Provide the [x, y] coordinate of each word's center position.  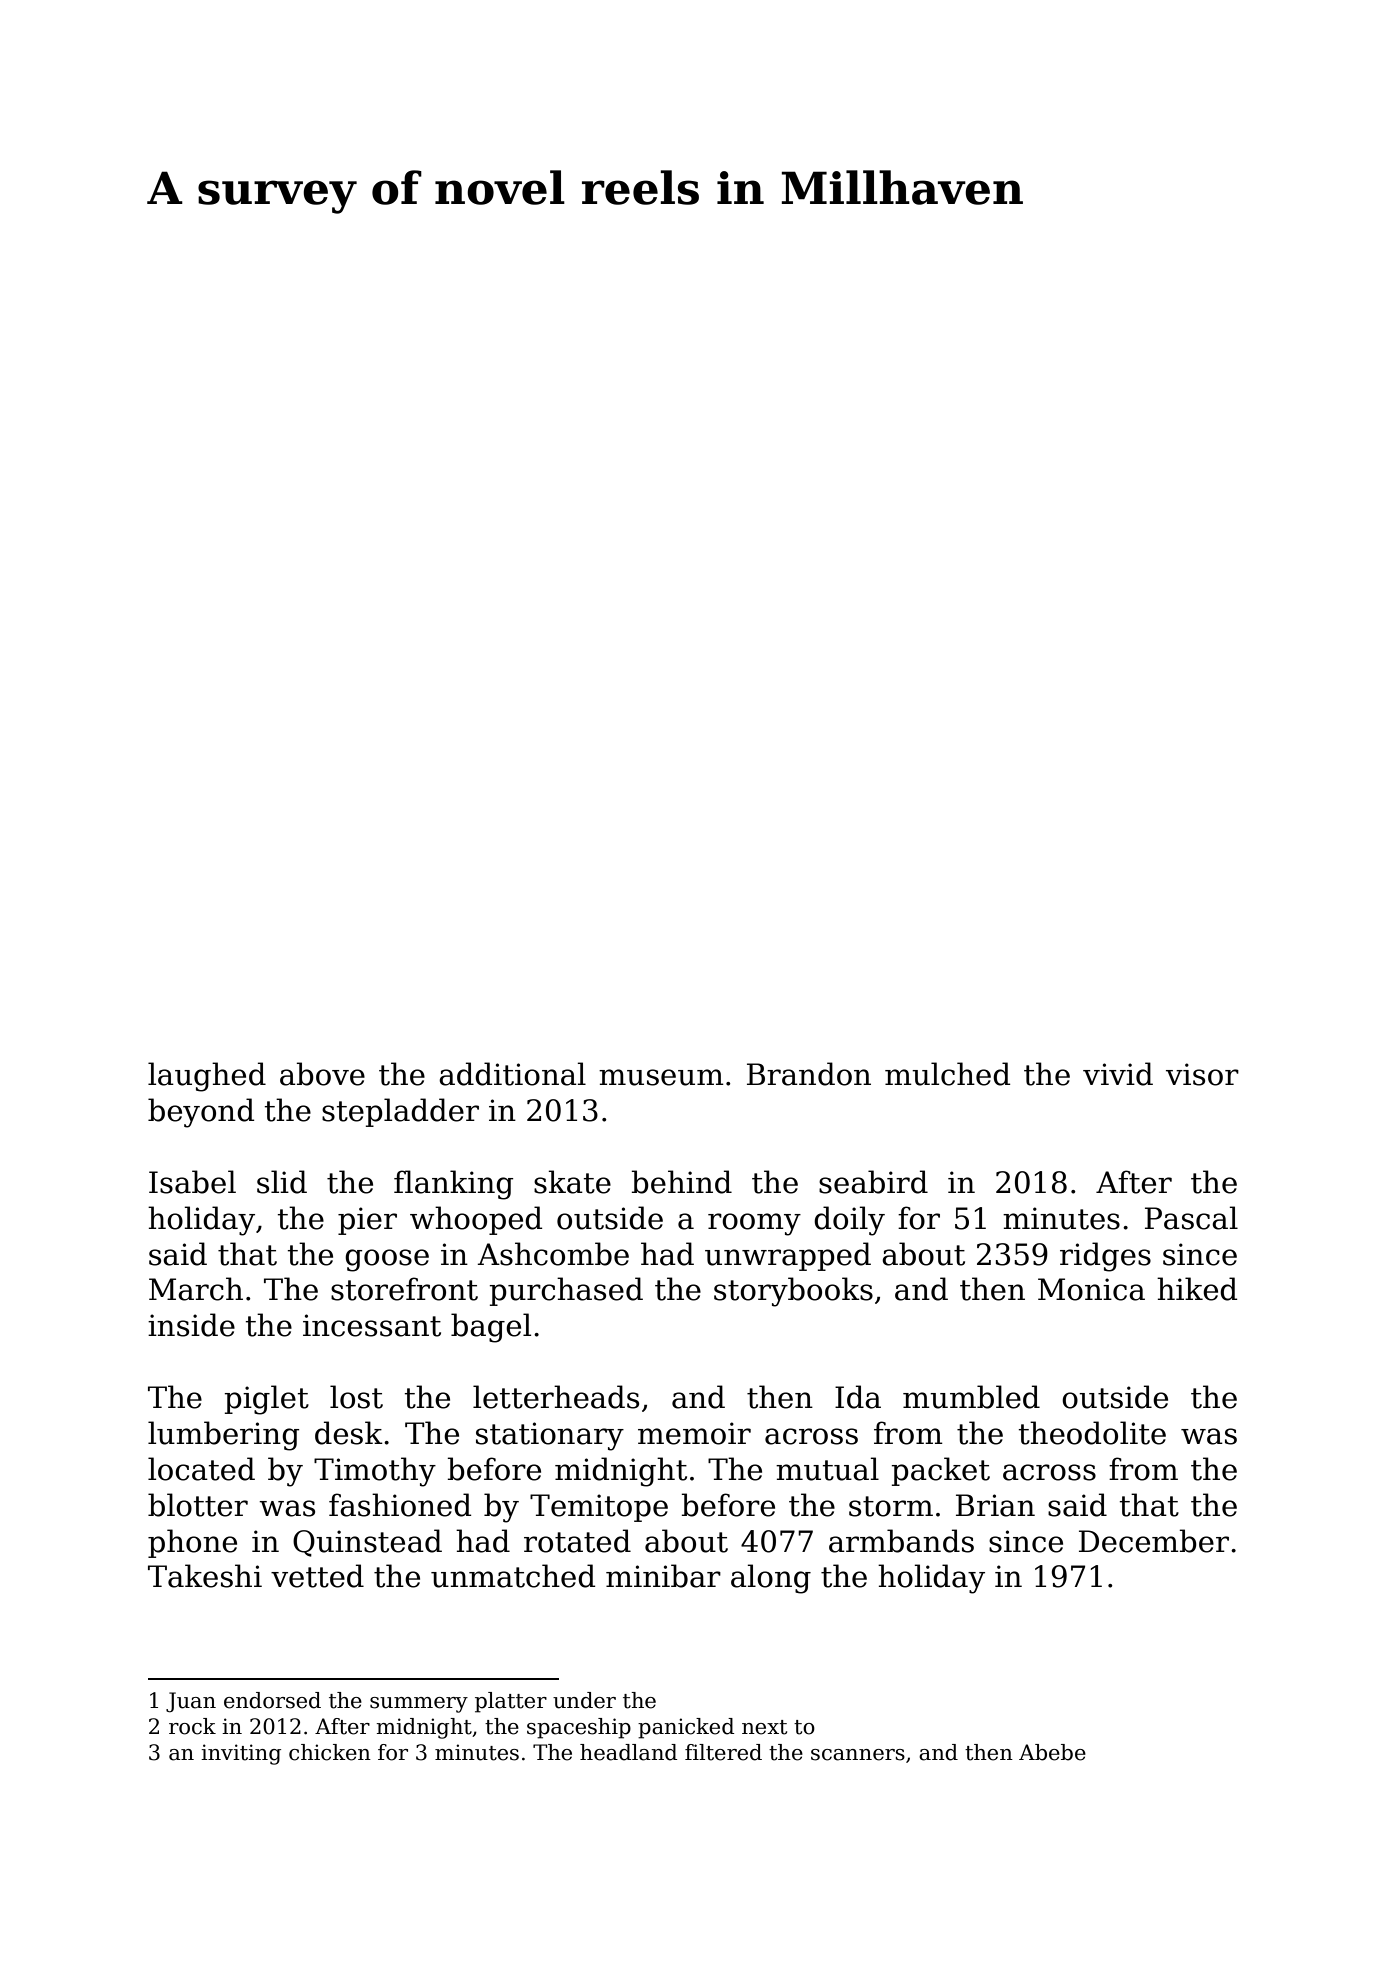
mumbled [971, 1397]
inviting [241, 1754]
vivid [1118, 1074]
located [201, 1469]
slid [282, 1182]
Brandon [809, 1074]
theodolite [1092, 1433]
